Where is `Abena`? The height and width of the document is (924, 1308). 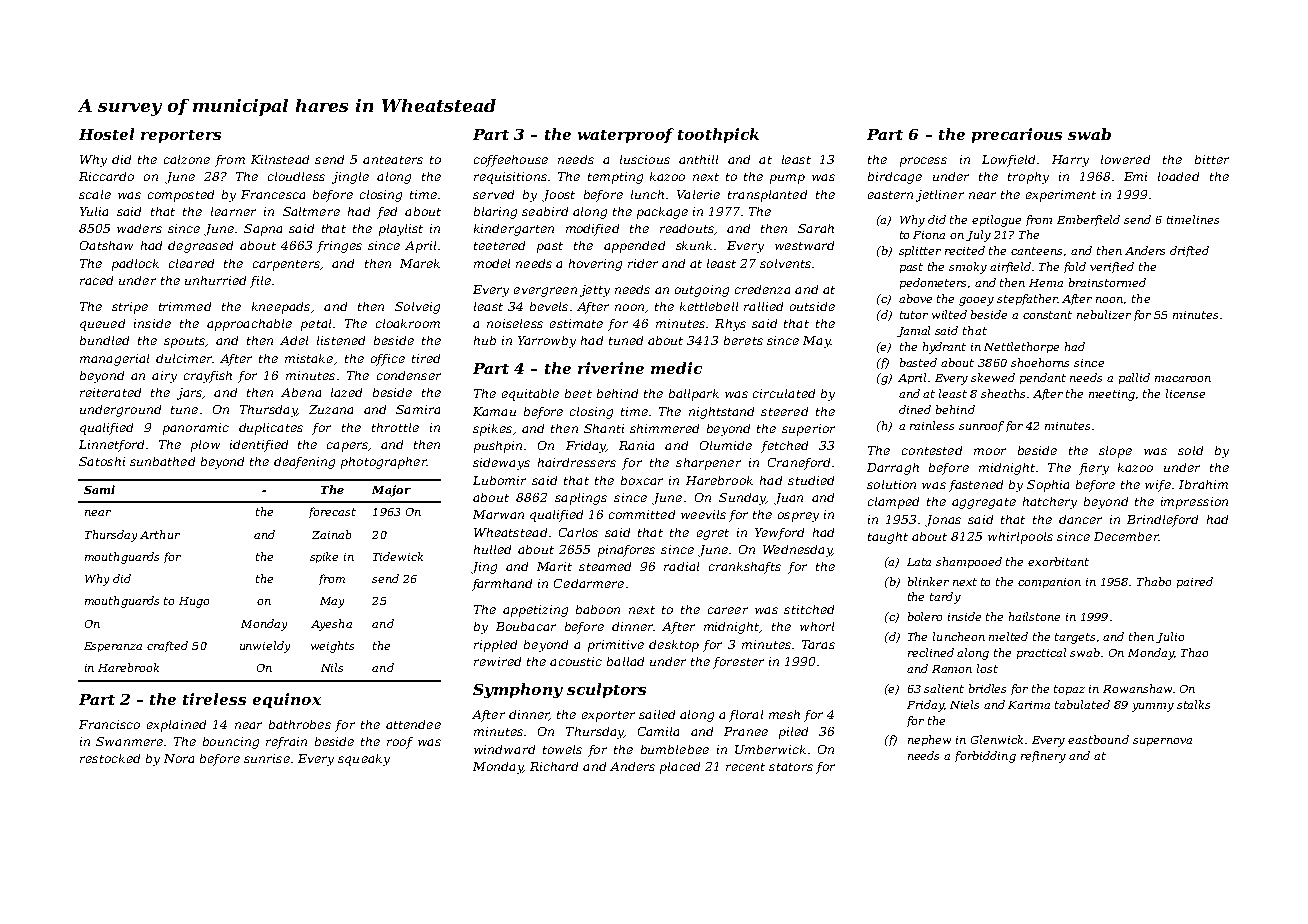
Abena is located at coordinates (301, 392).
